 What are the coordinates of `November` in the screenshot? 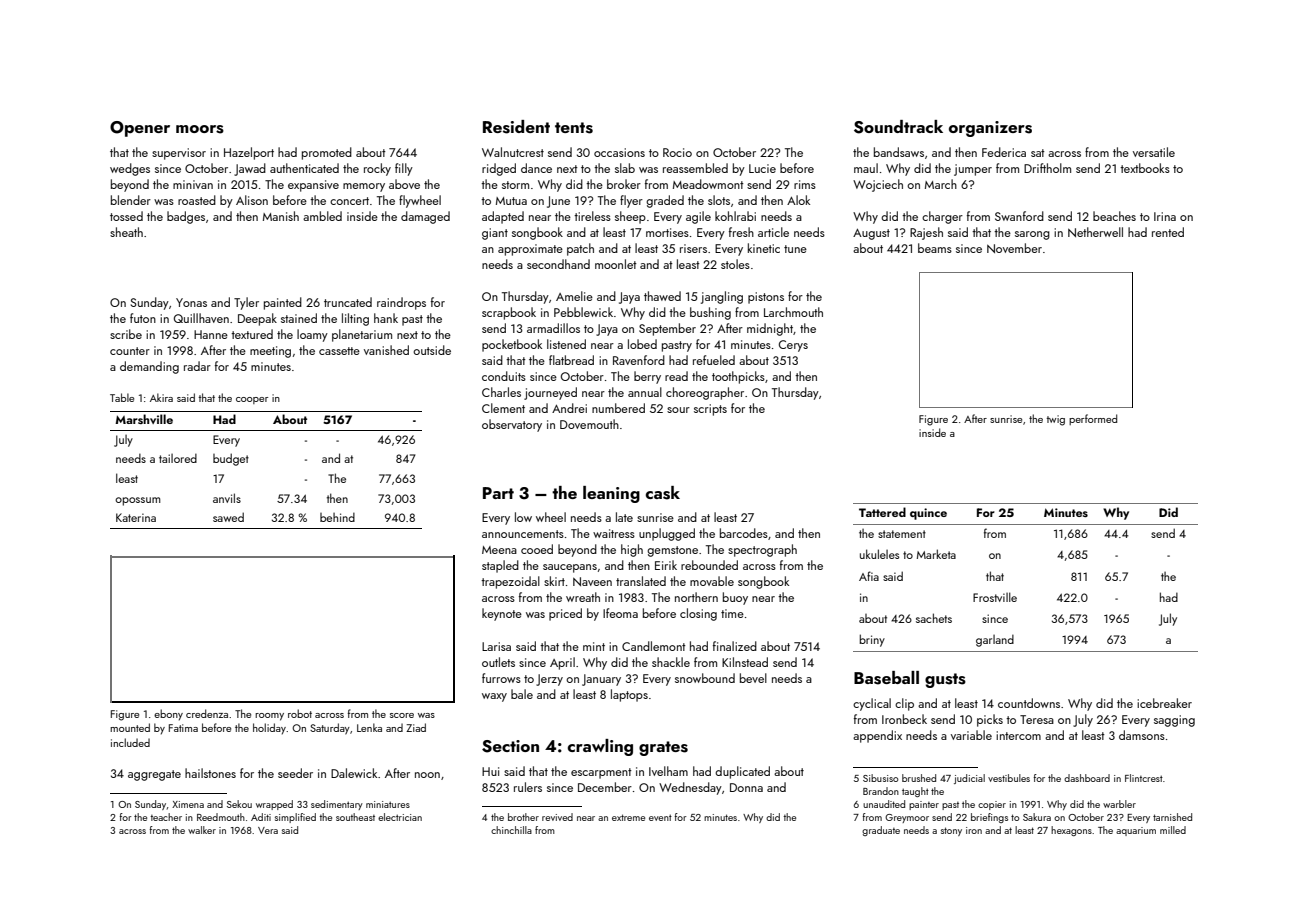 It's located at (1014, 248).
